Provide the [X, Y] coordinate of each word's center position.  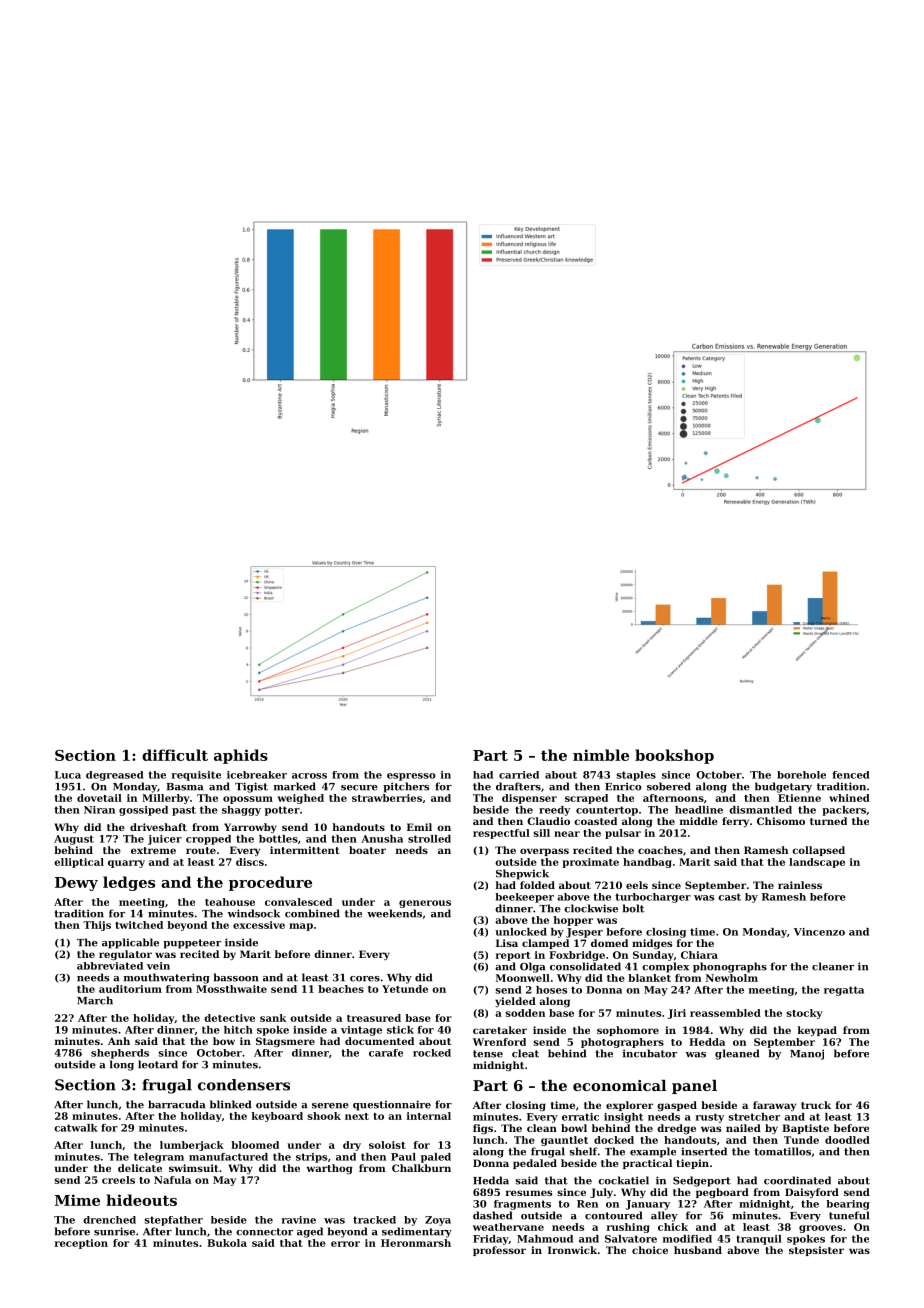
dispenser [529, 799]
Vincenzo [819, 932]
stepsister [816, 1251]
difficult [175, 755]
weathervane [508, 1227]
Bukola [227, 1243]
